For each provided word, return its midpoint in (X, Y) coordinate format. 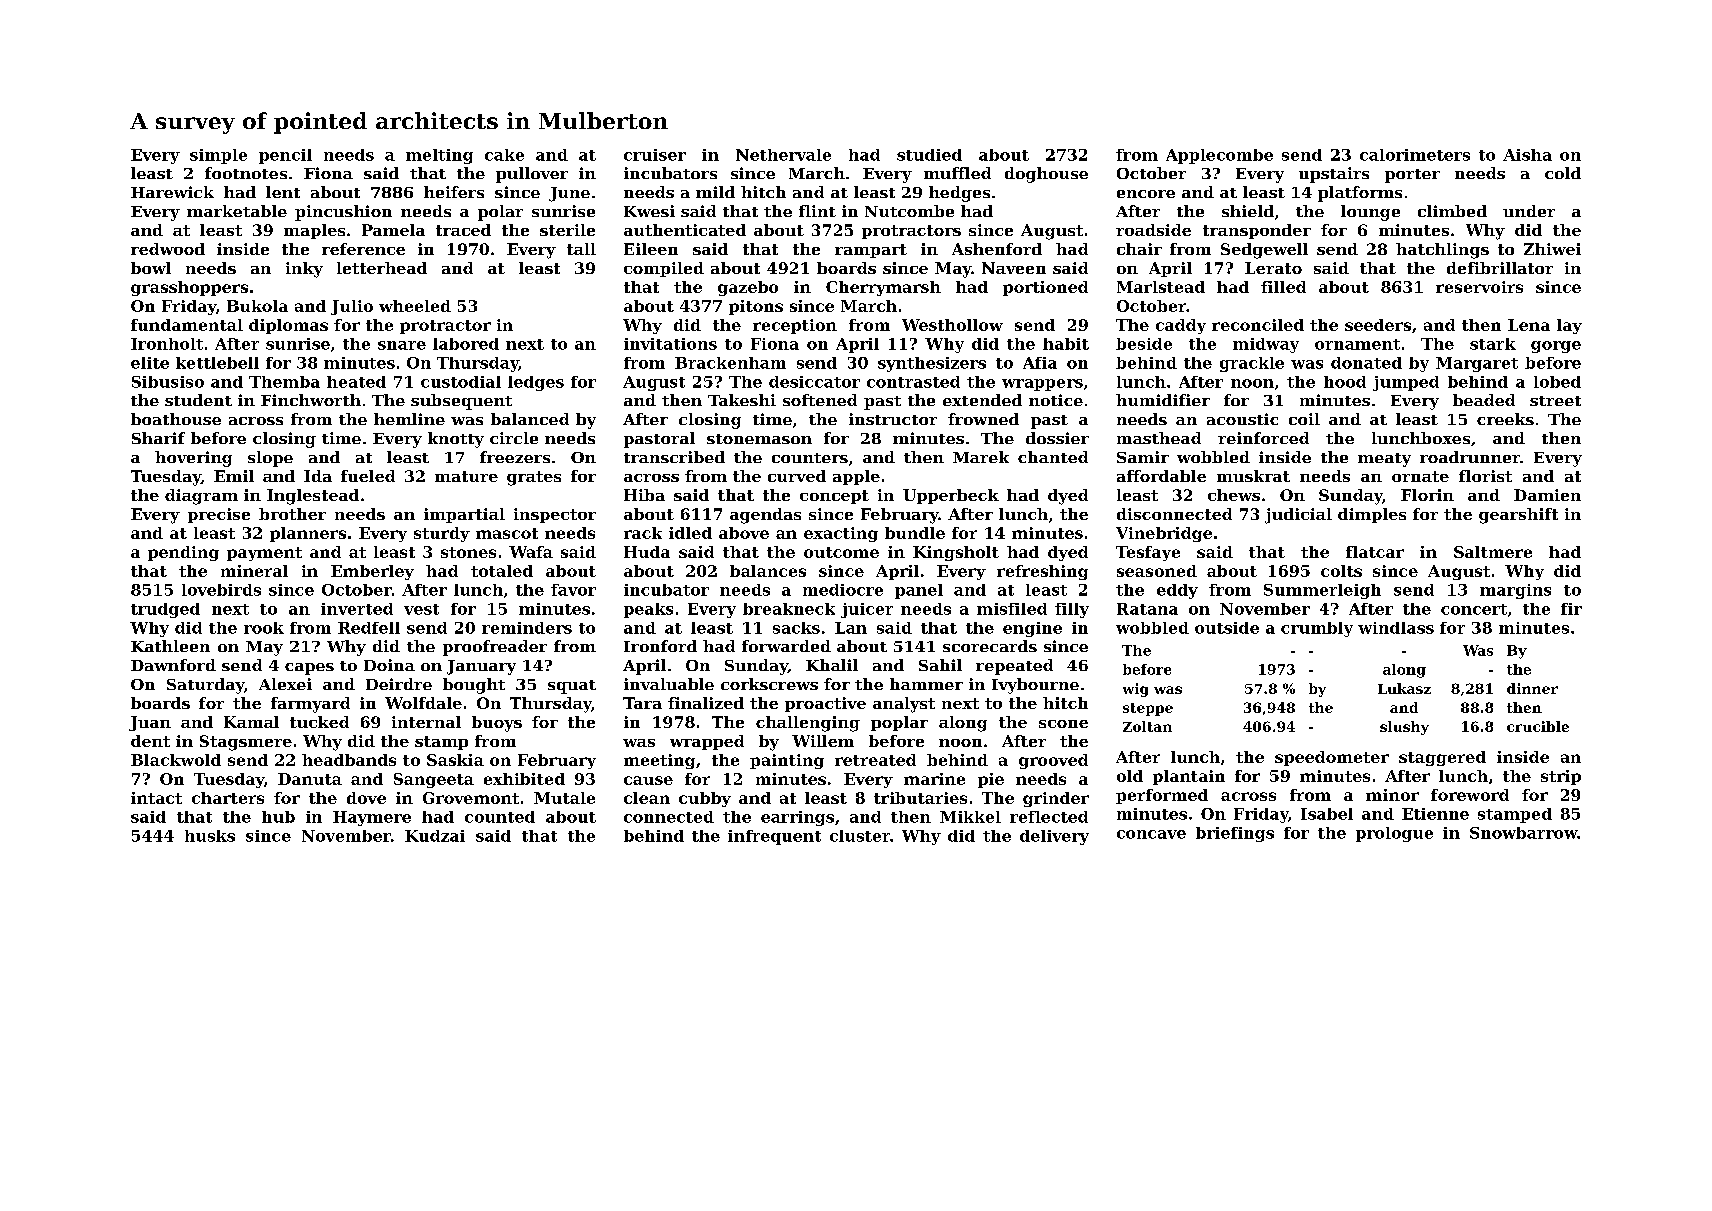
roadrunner (1470, 457)
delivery (1054, 837)
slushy (1404, 728)
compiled (664, 269)
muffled (957, 173)
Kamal (251, 722)
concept (834, 497)
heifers (454, 192)
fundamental (187, 325)
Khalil (832, 665)
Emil (234, 476)
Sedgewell (1264, 251)
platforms (1360, 194)
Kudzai (435, 836)
